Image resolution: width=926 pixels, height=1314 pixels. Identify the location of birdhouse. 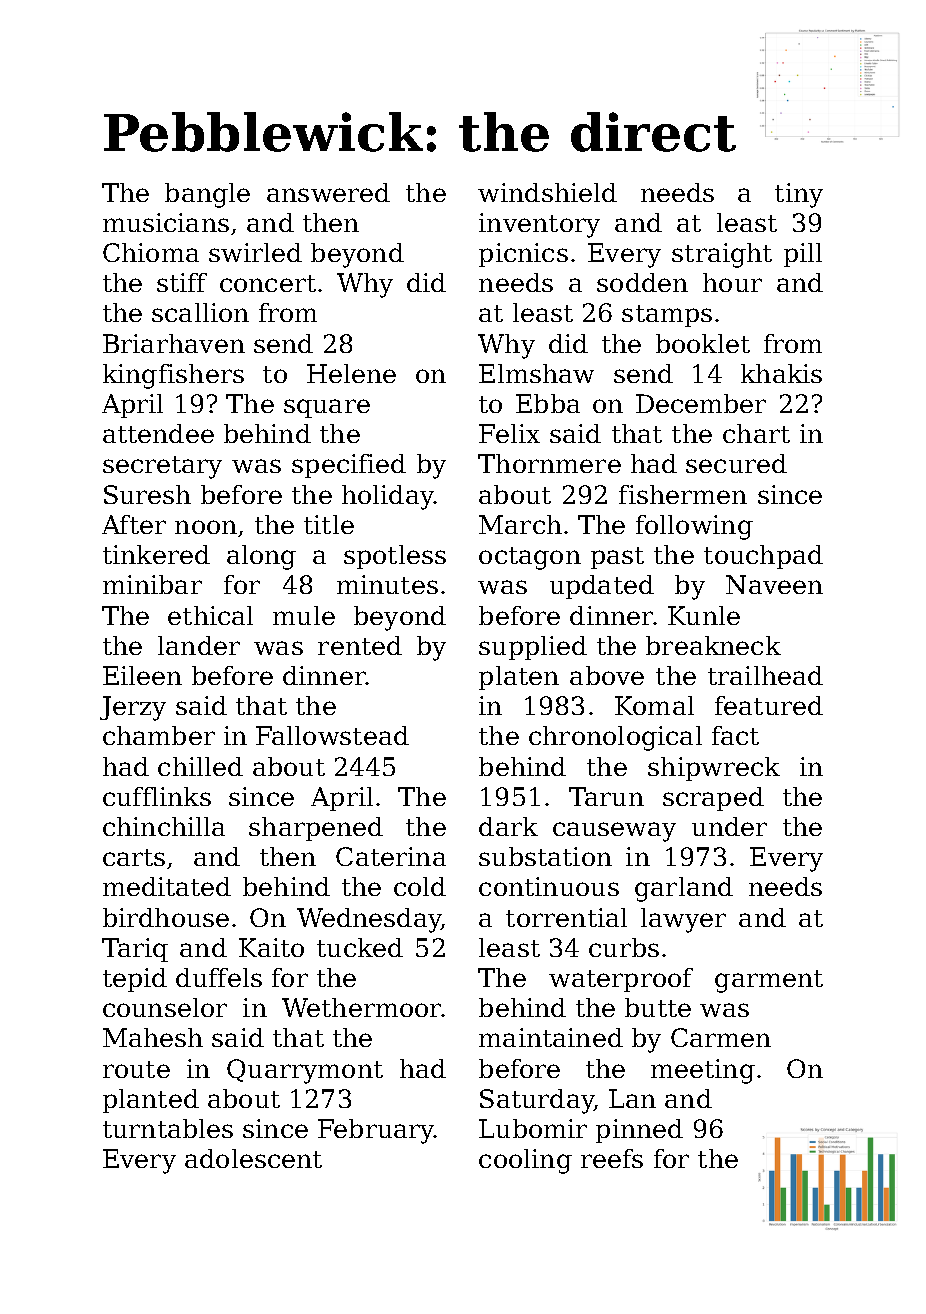
(166, 917).
